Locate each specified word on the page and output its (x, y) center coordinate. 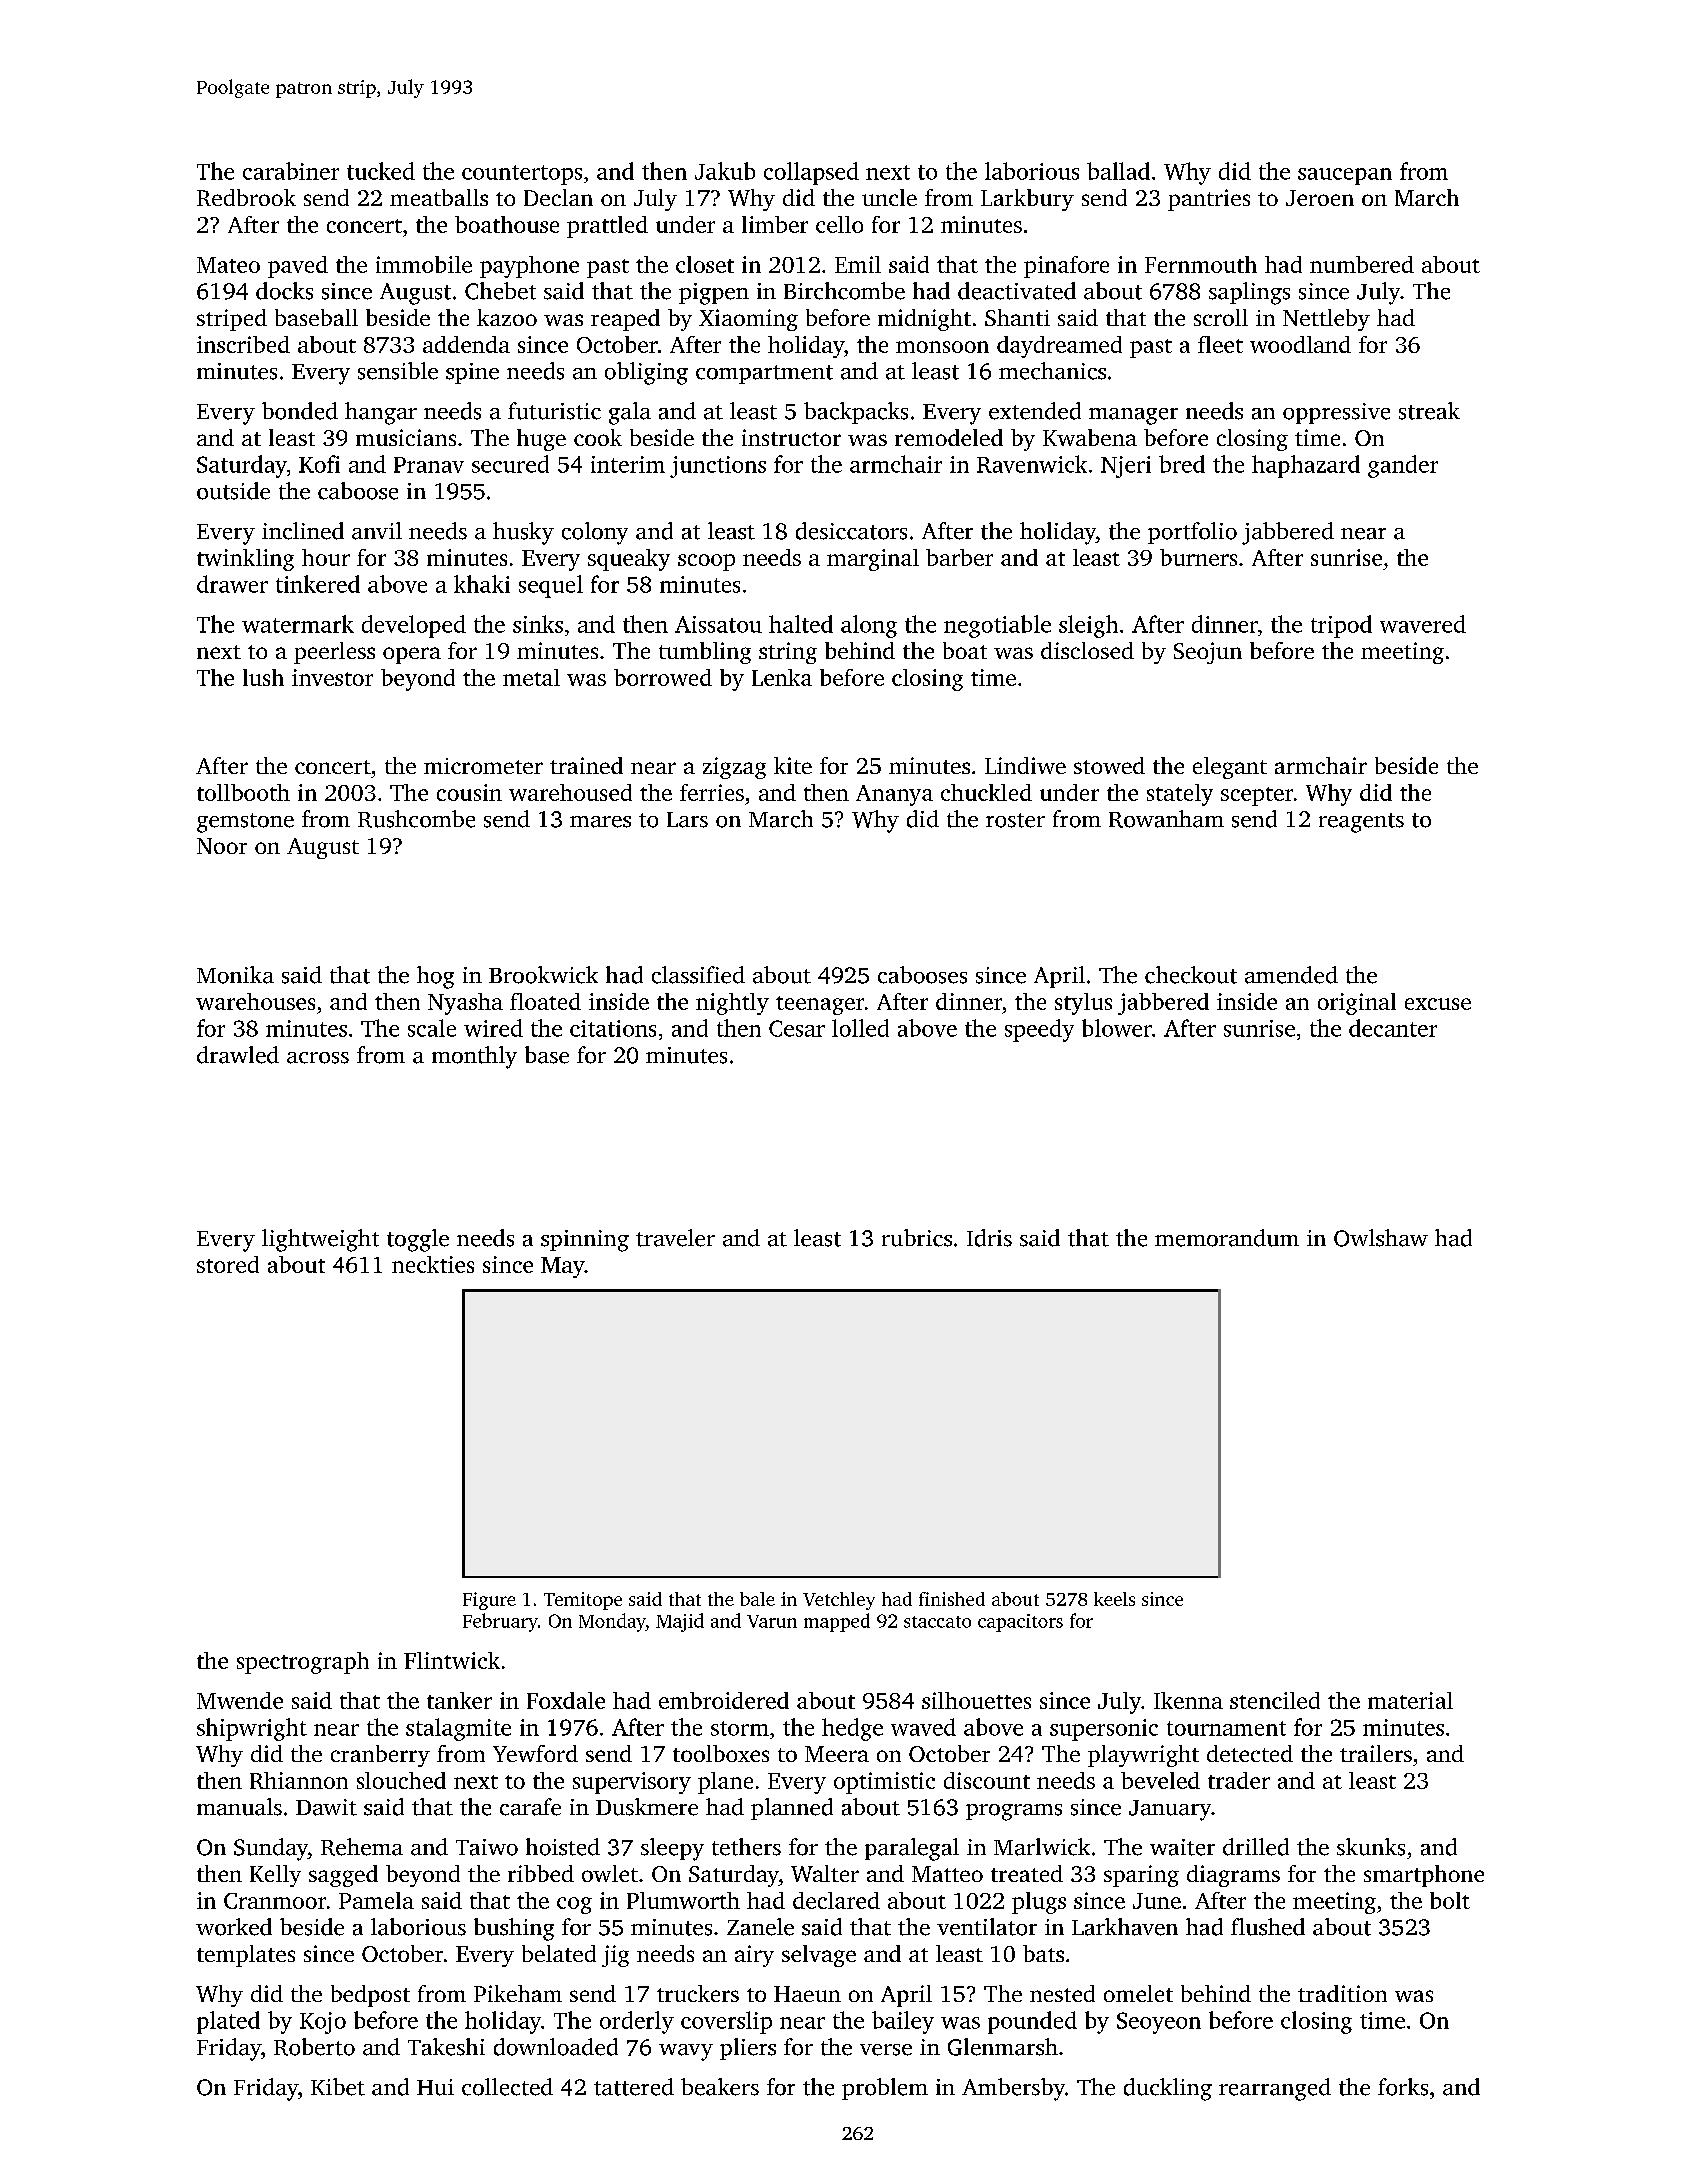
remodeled (949, 437)
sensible (398, 371)
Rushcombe (416, 819)
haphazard (1306, 466)
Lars (687, 820)
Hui (435, 2087)
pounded (1032, 2022)
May (563, 1267)
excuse (1438, 1004)
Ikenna (1188, 1700)
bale (757, 1599)
